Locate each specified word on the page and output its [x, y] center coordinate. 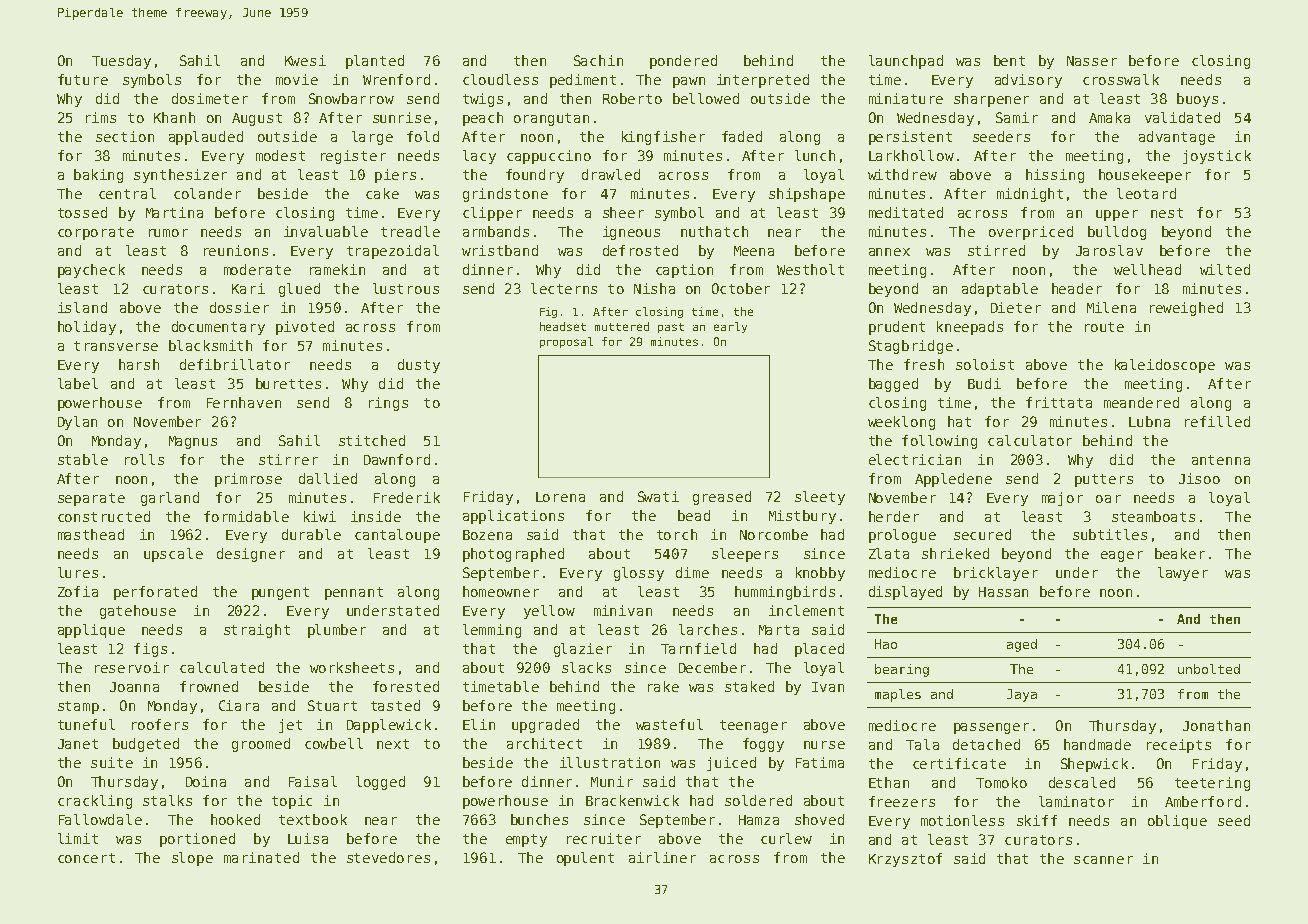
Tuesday [121, 62]
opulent [585, 859]
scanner [1103, 860]
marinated [261, 857]
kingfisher [663, 138]
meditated [906, 212]
